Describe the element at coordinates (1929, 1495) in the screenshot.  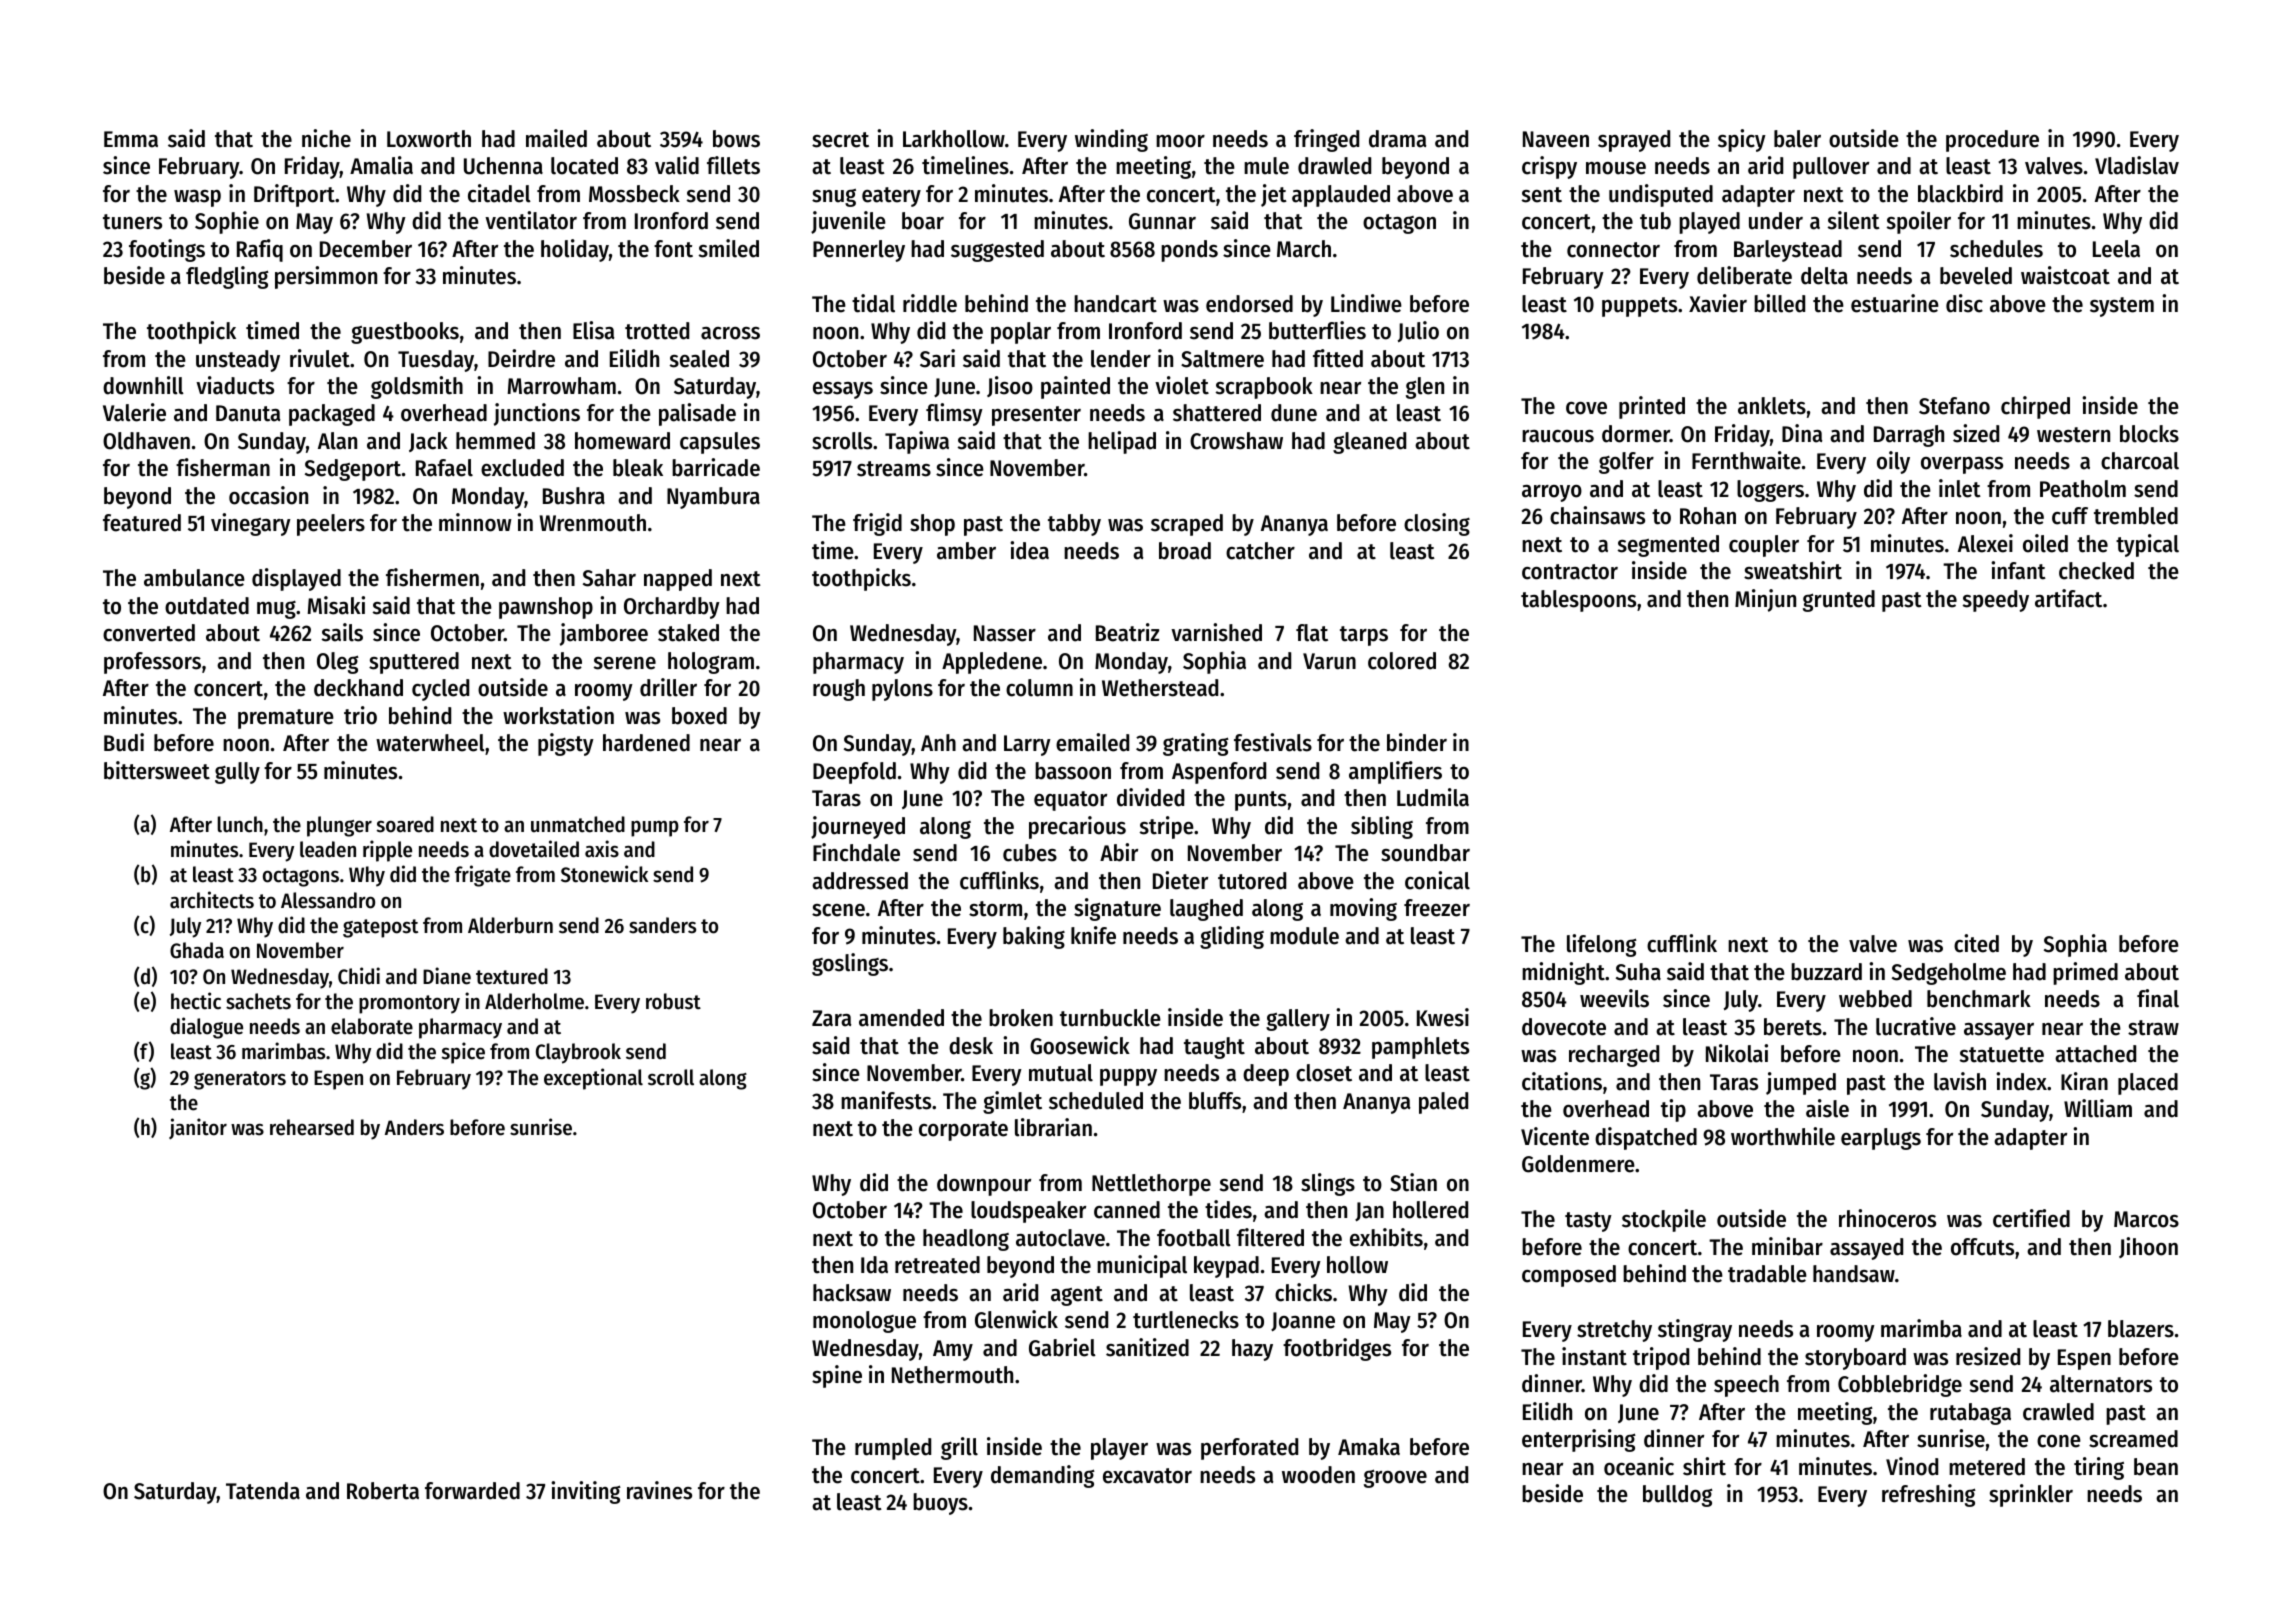
I see `refreshing` at that location.
